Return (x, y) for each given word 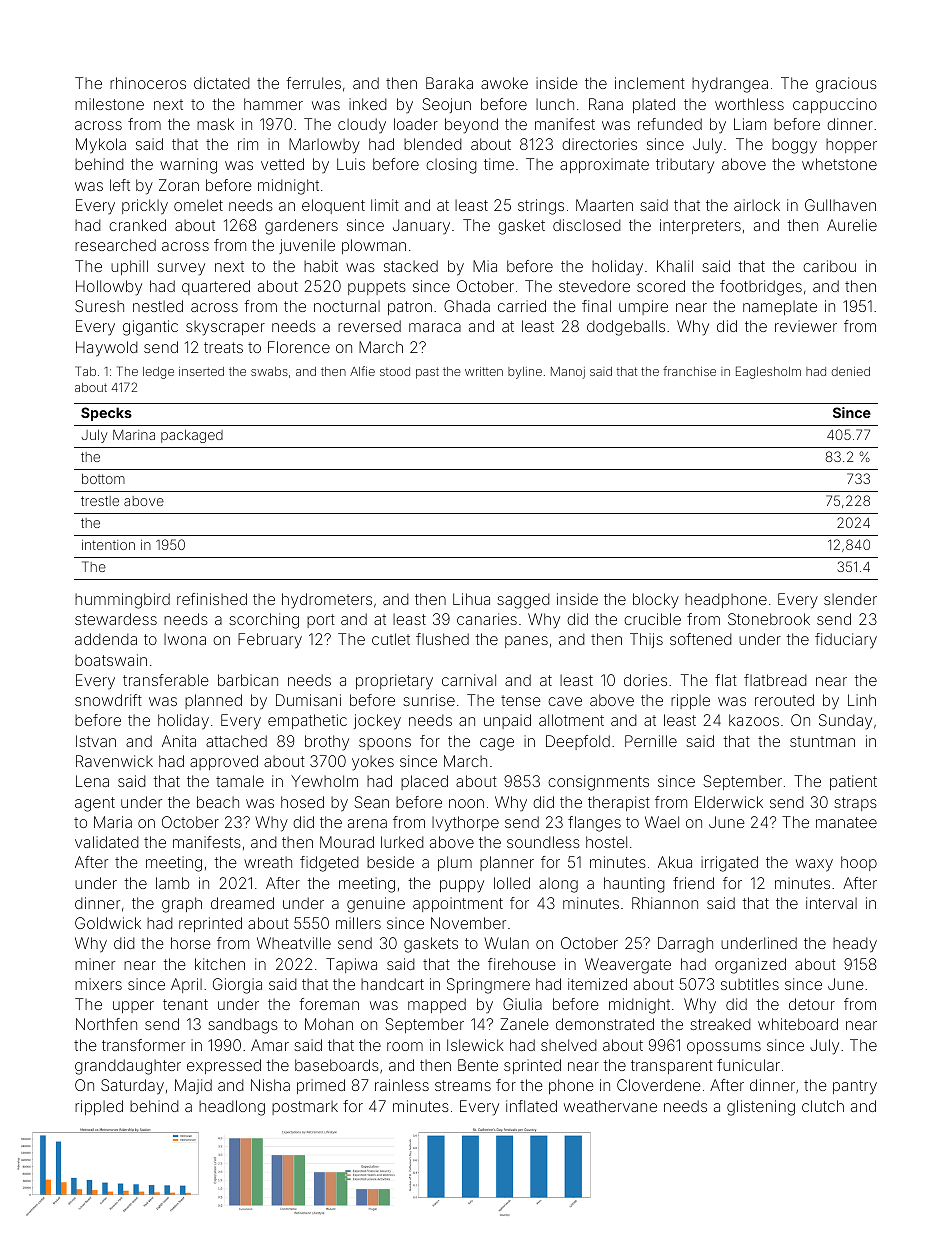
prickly (145, 207)
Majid (193, 1086)
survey (181, 269)
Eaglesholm (768, 372)
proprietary (394, 681)
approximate (604, 165)
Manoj (568, 373)
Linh (862, 700)
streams (463, 1085)
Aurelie (852, 225)
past (427, 373)
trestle (100, 501)
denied (851, 371)
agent (95, 804)
